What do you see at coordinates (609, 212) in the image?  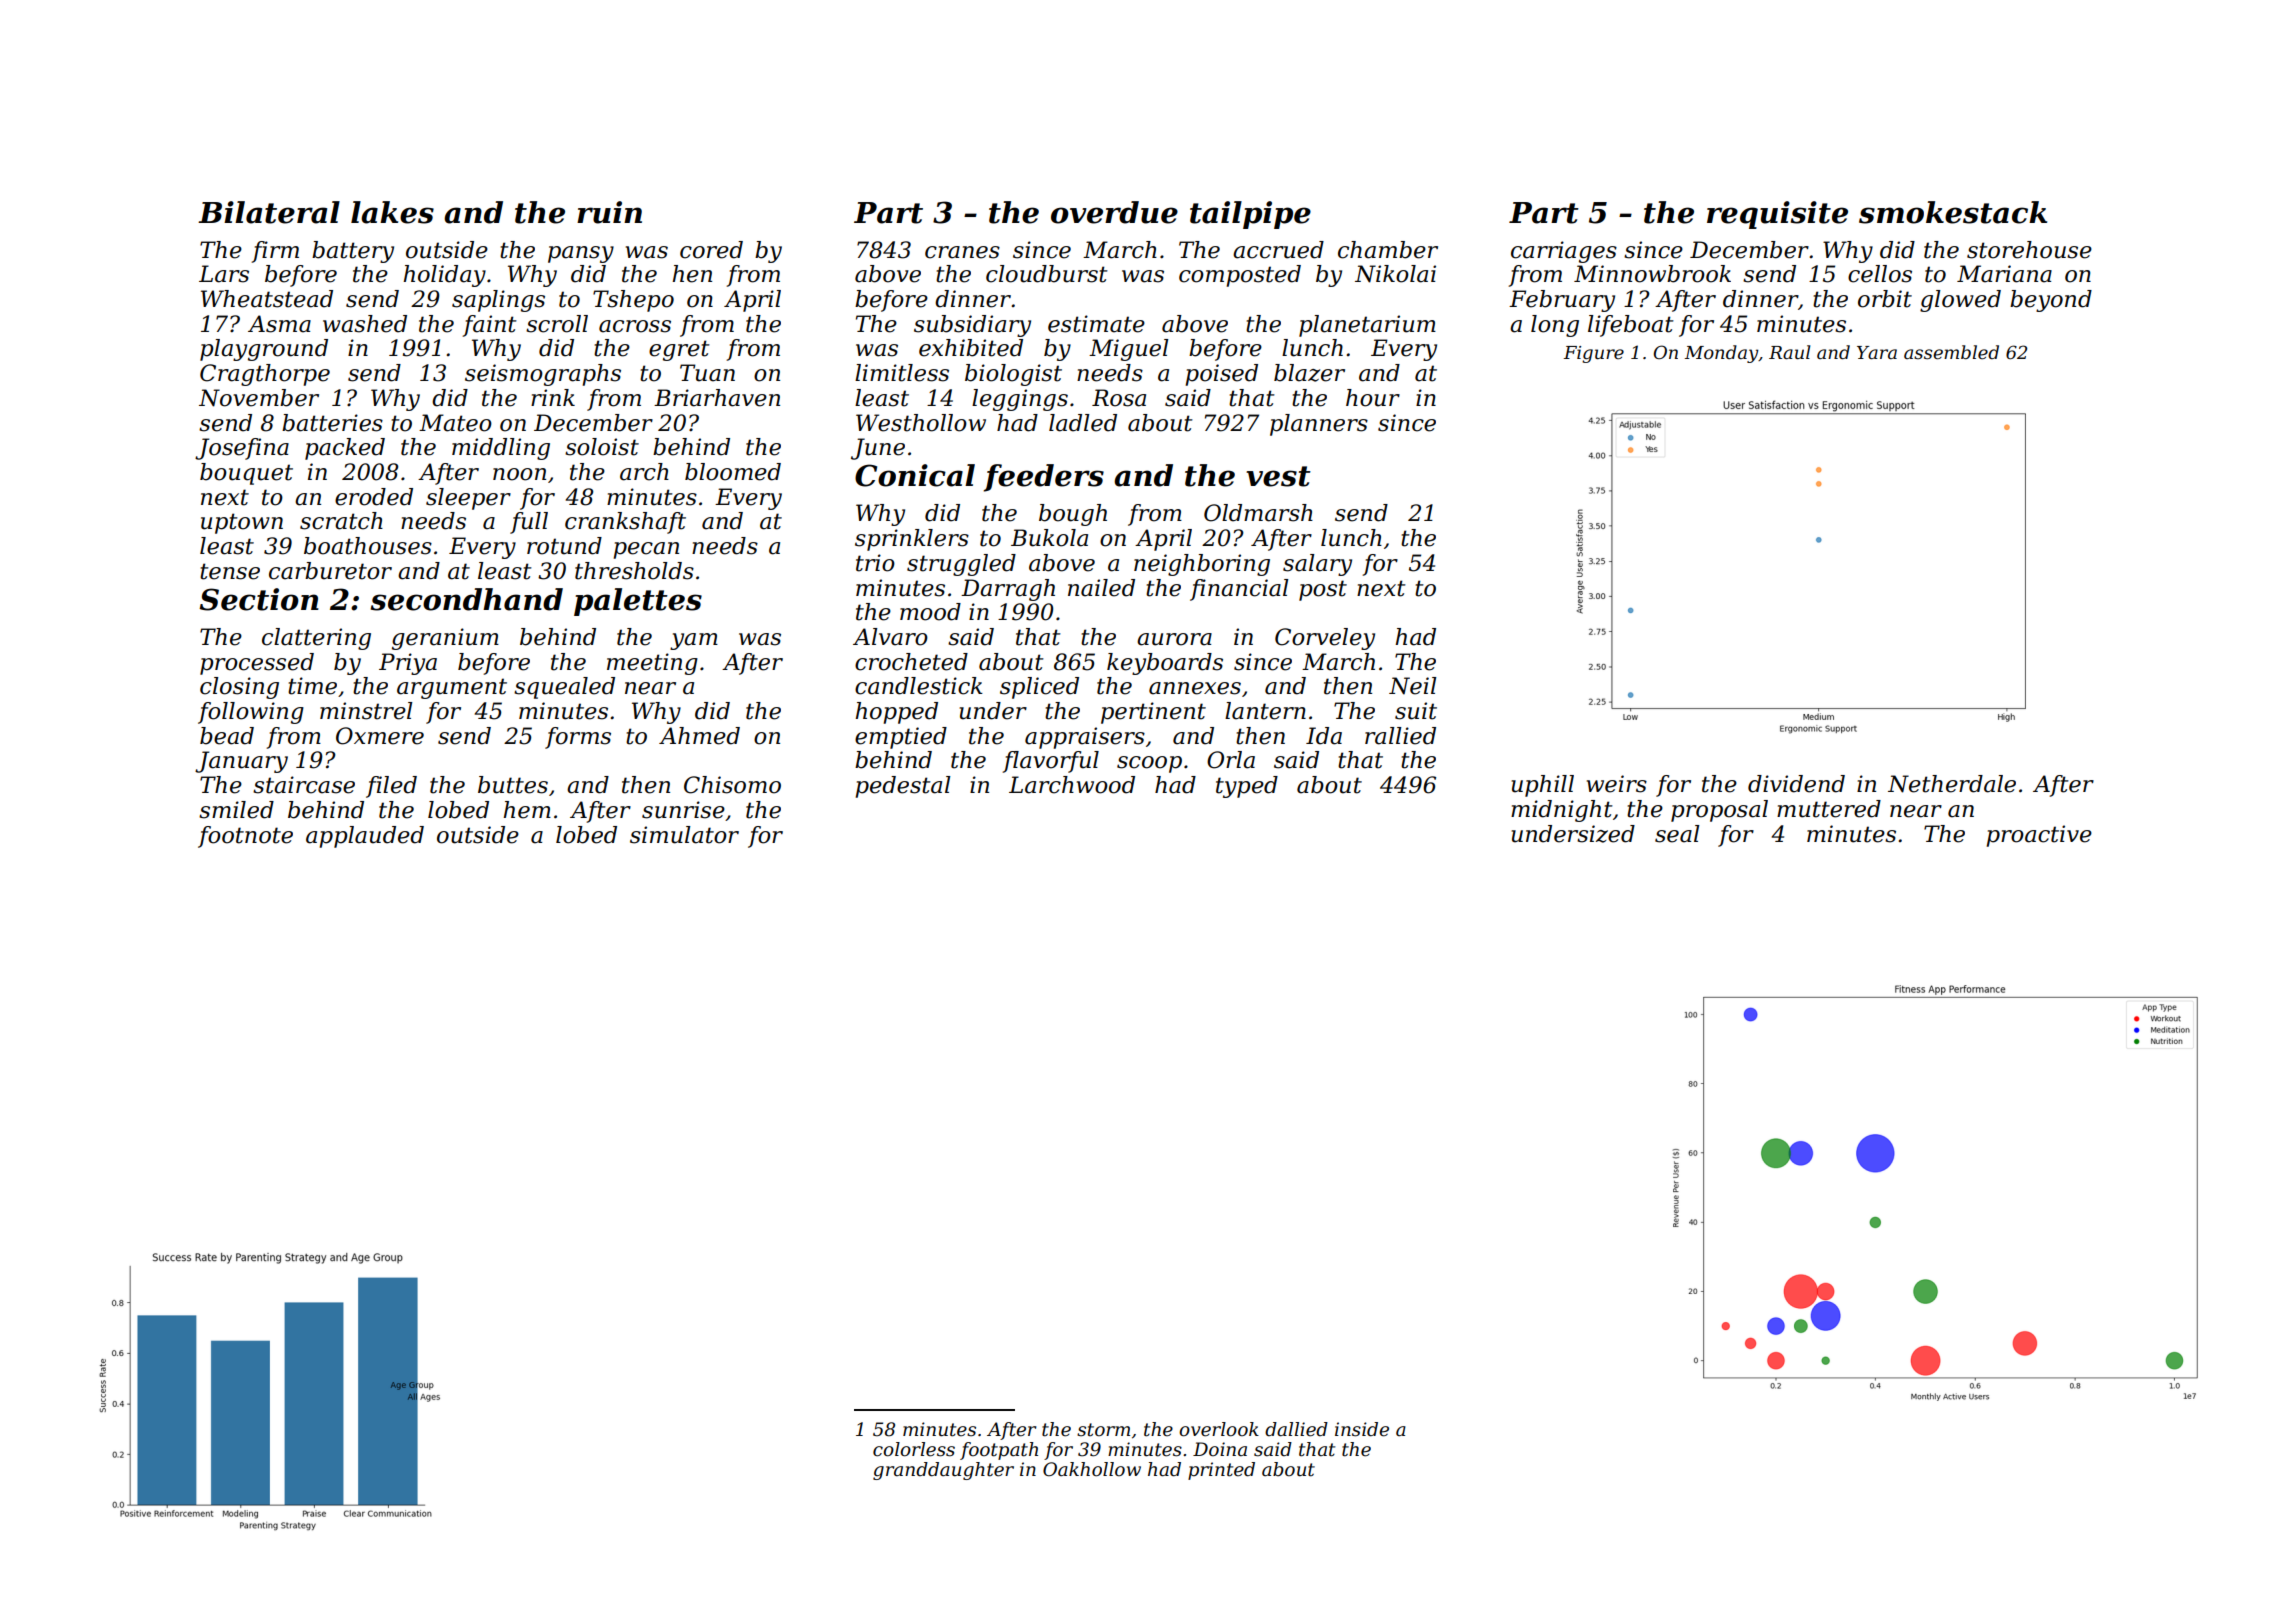 I see `ruin` at bounding box center [609, 212].
